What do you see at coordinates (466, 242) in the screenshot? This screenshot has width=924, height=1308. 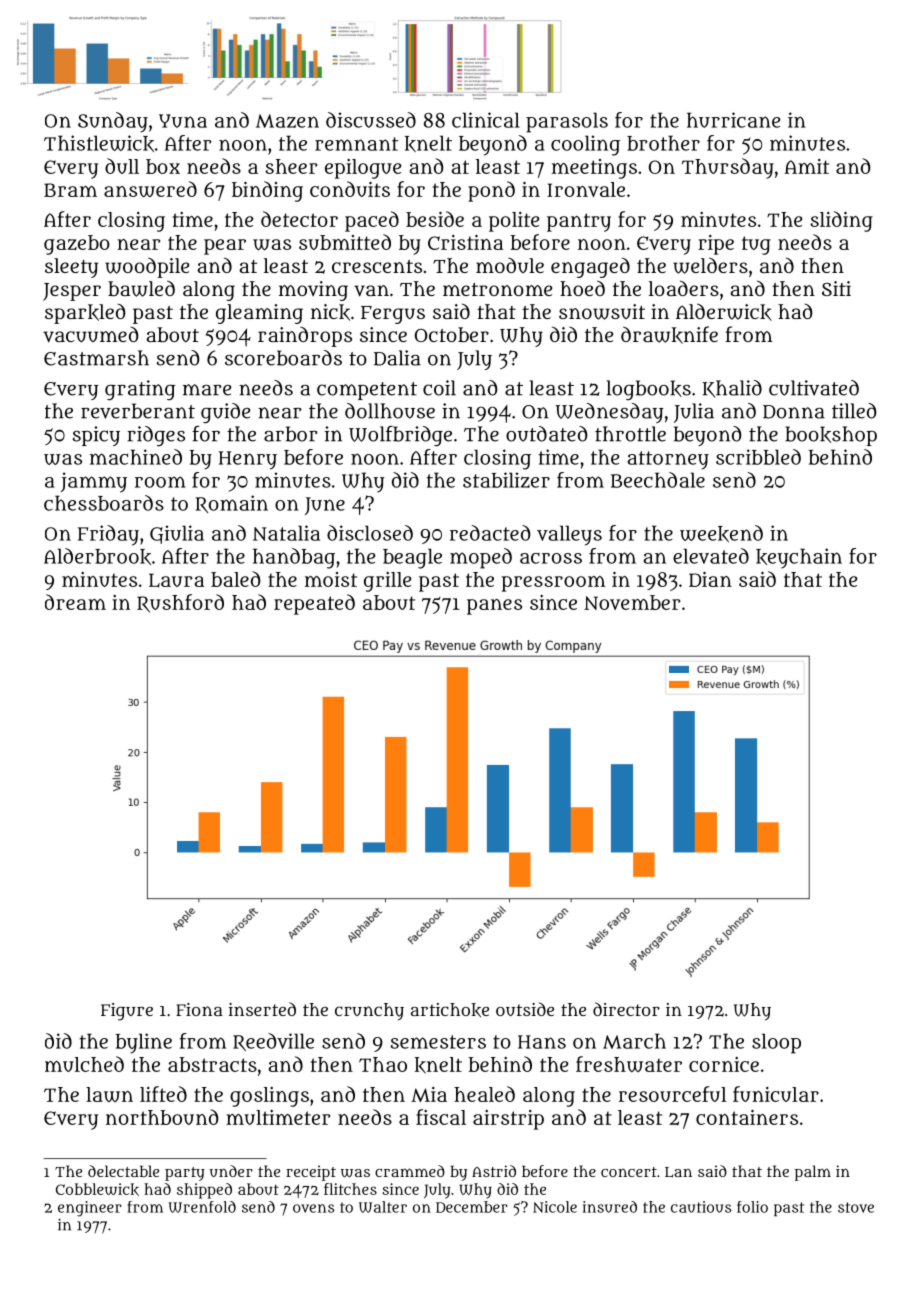 I see `Cristina` at bounding box center [466, 242].
